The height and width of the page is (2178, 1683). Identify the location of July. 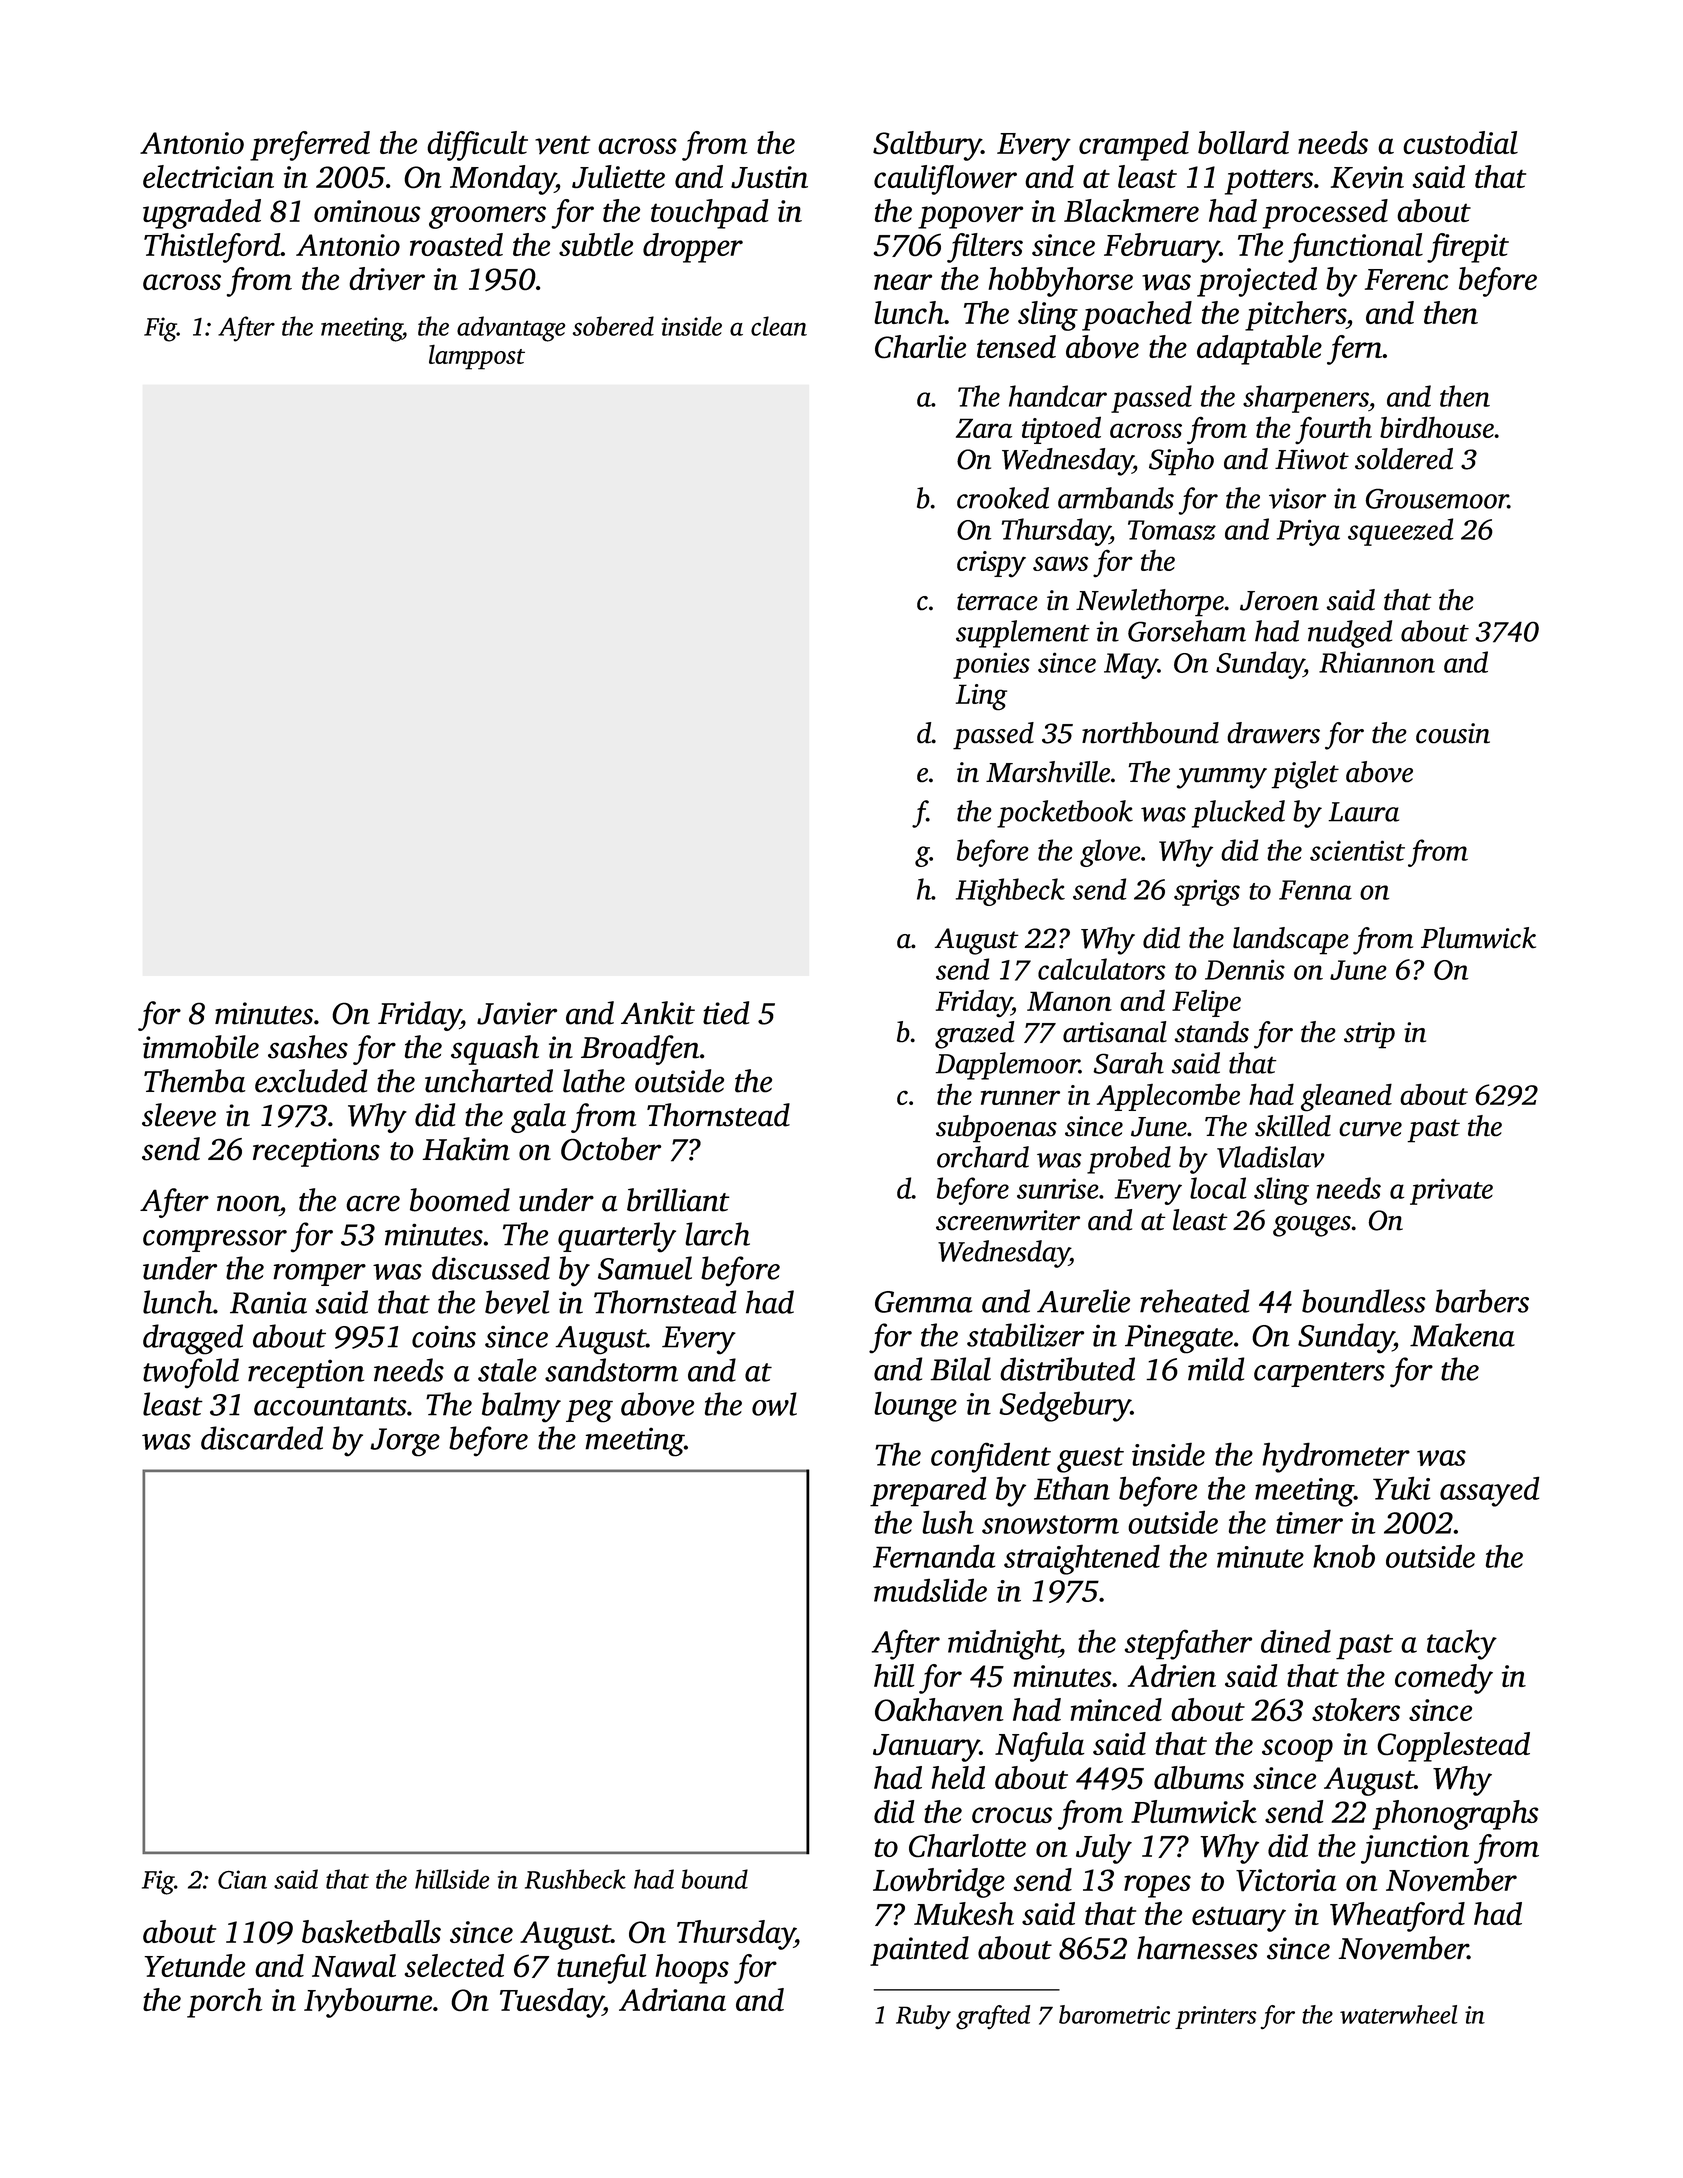
(1104, 1849).
